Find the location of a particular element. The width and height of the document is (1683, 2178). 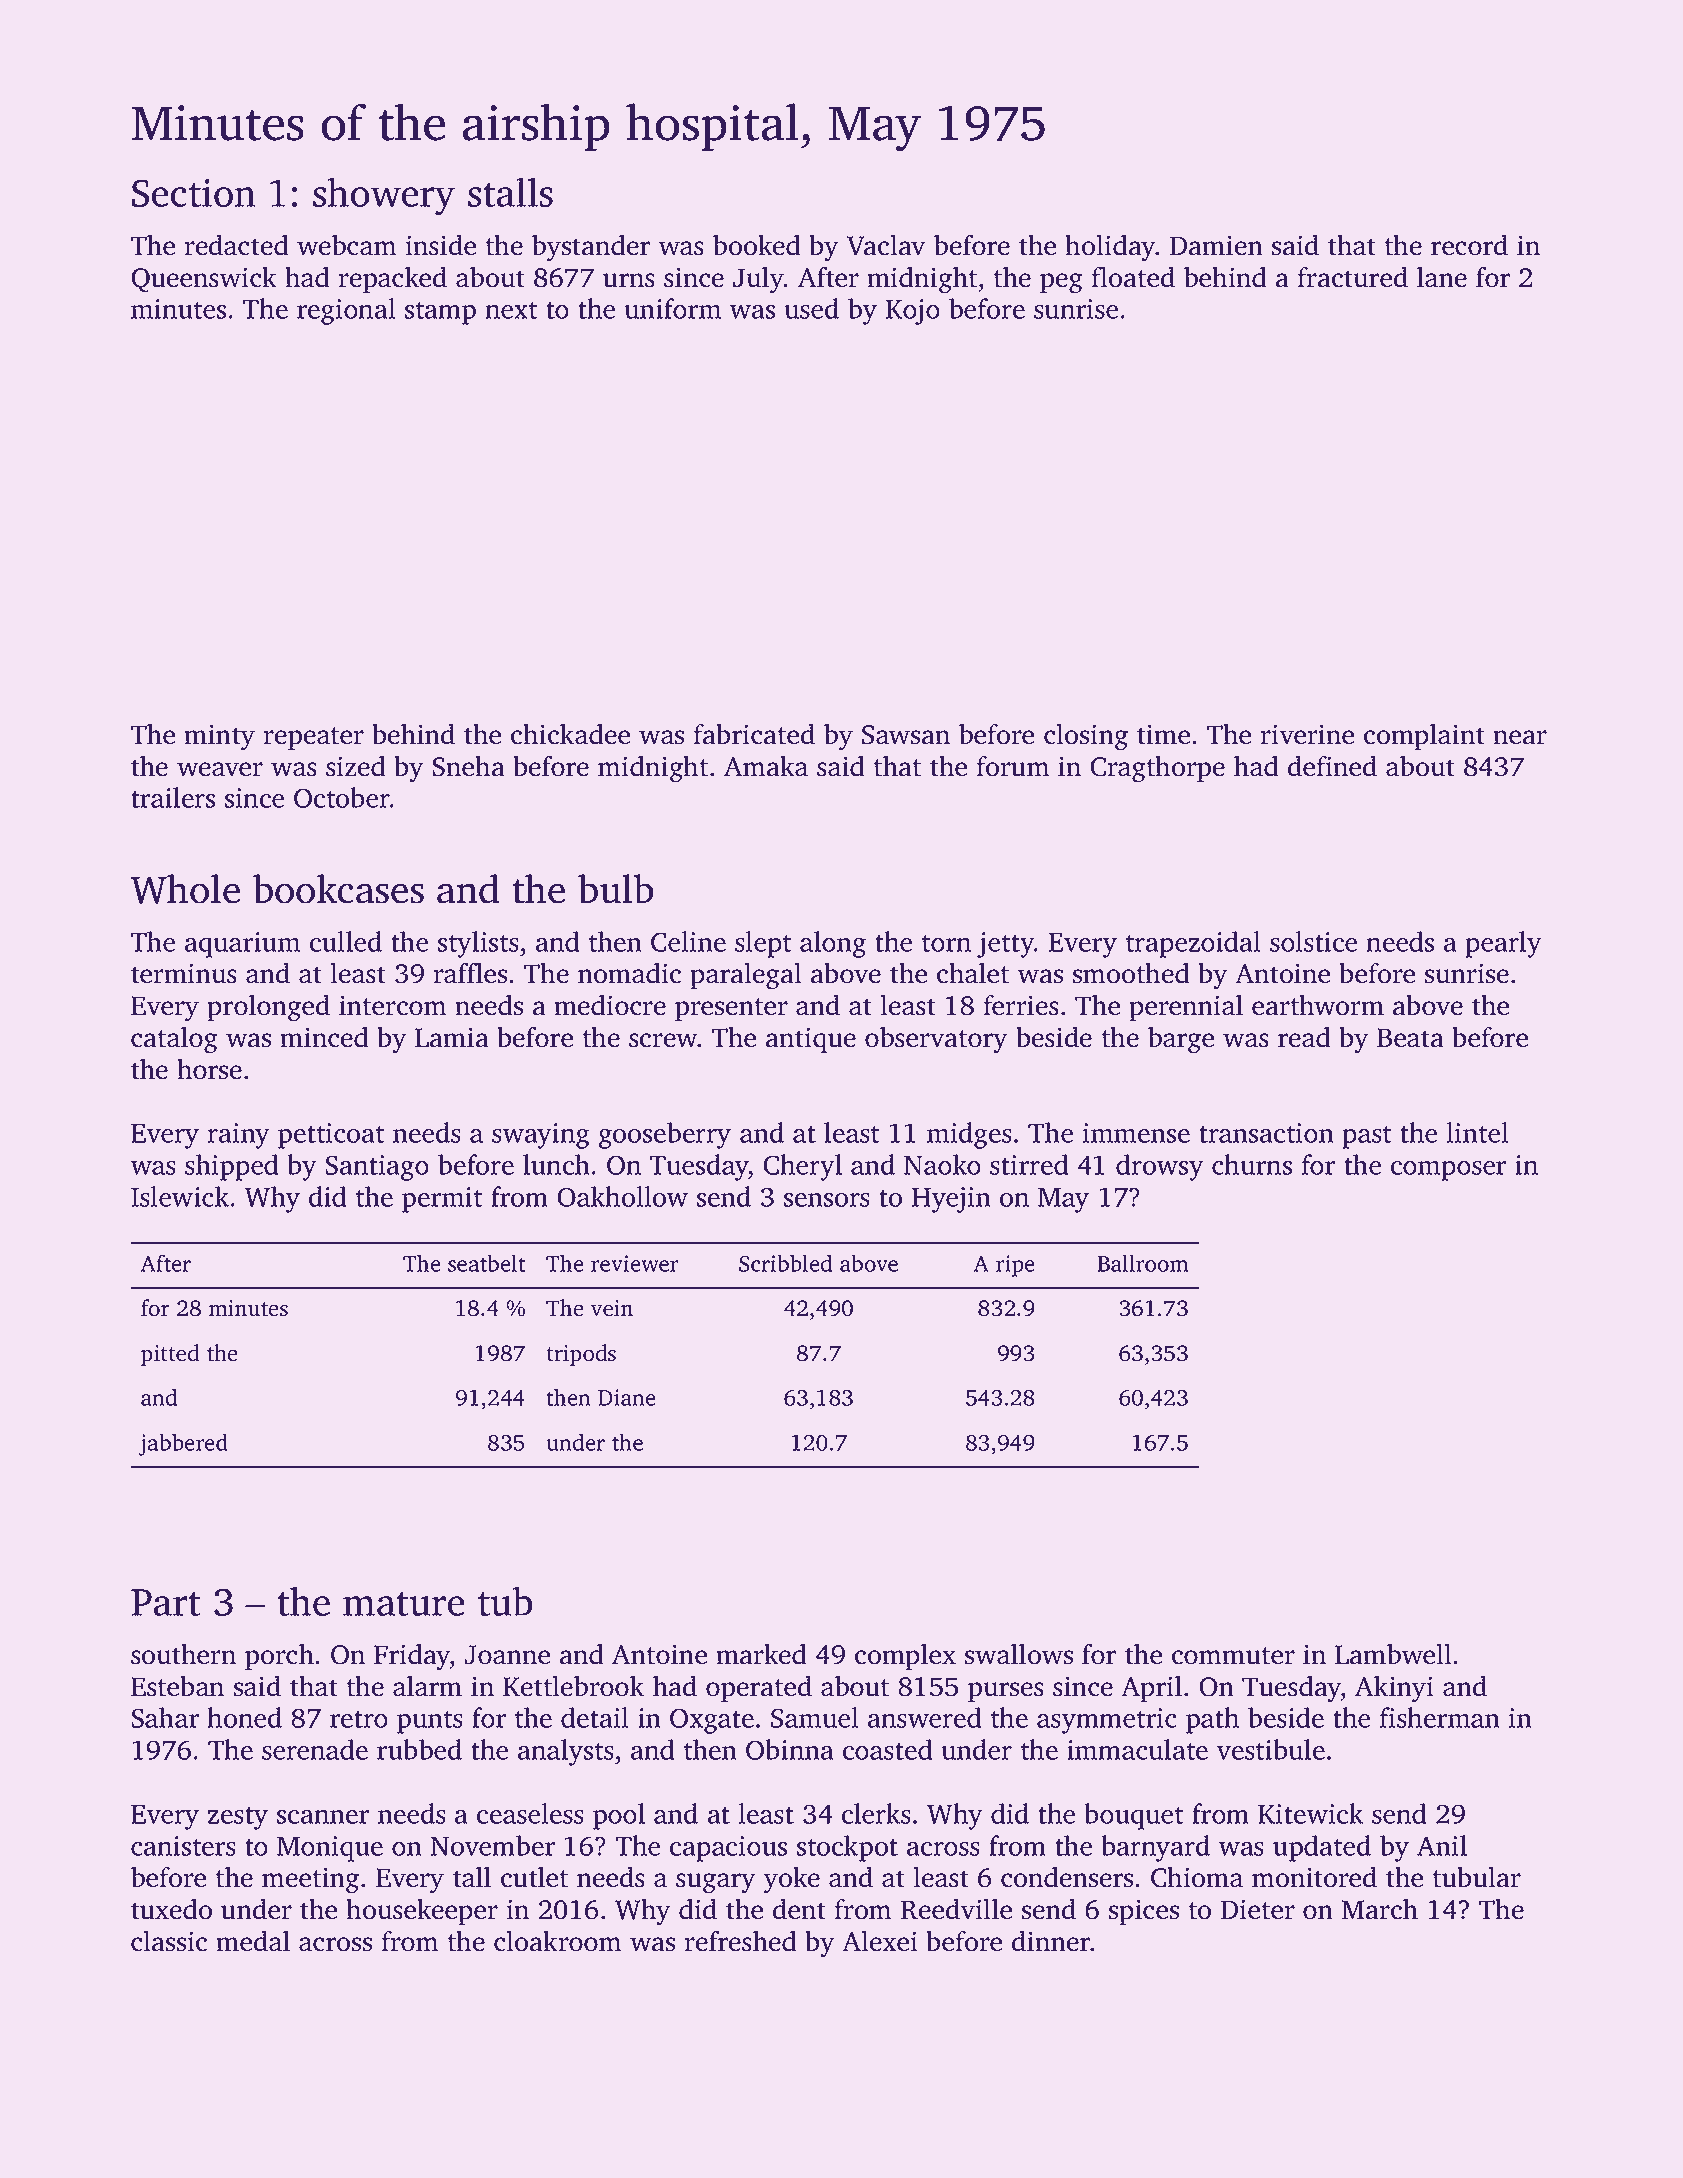

weaver is located at coordinates (220, 769).
